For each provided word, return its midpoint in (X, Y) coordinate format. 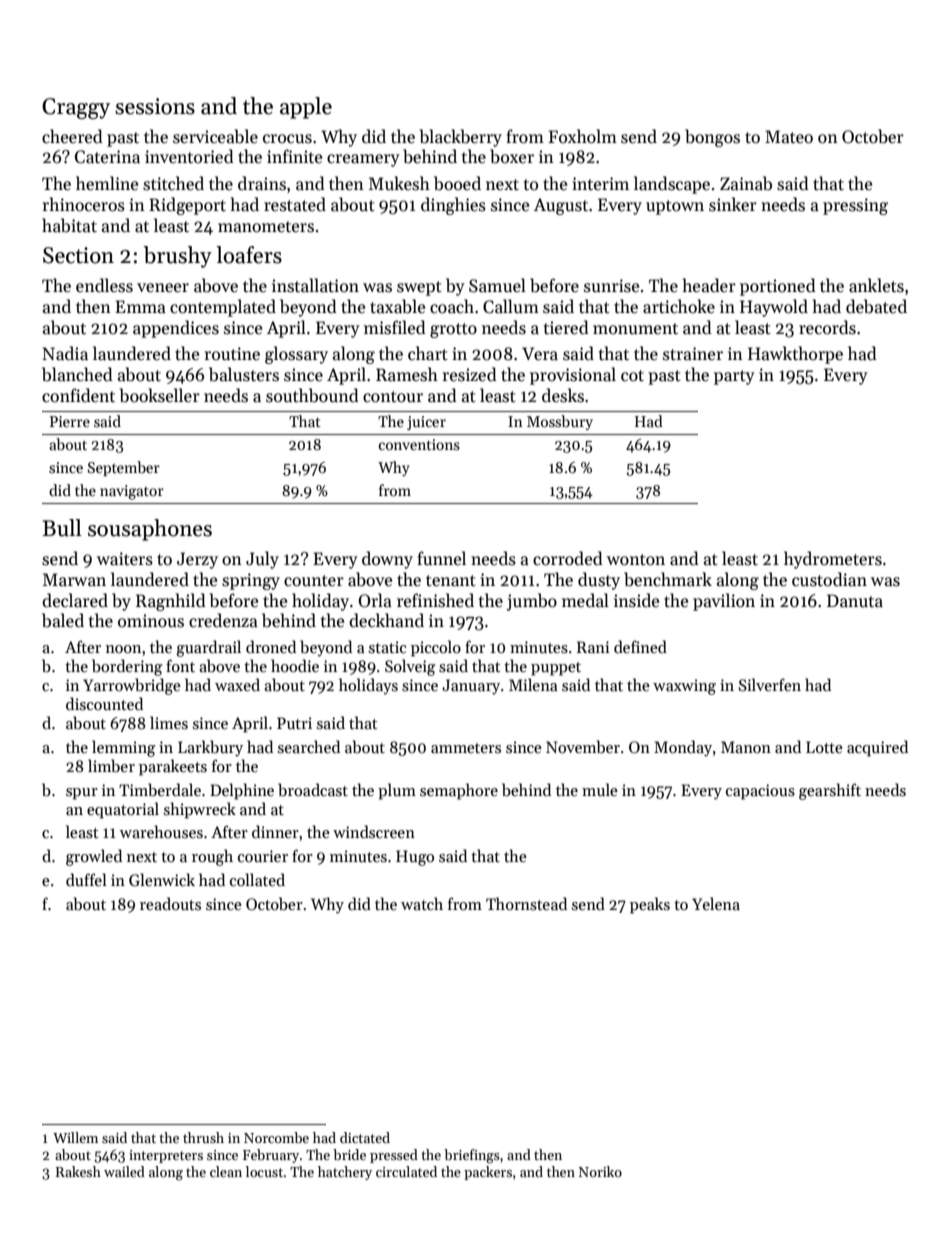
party (734, 377)
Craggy (76, 108)
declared (75, 600)
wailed (124, 1171)
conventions (419, 444)
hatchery (345, 1173)
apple (306, 108)
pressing (855, 206)
